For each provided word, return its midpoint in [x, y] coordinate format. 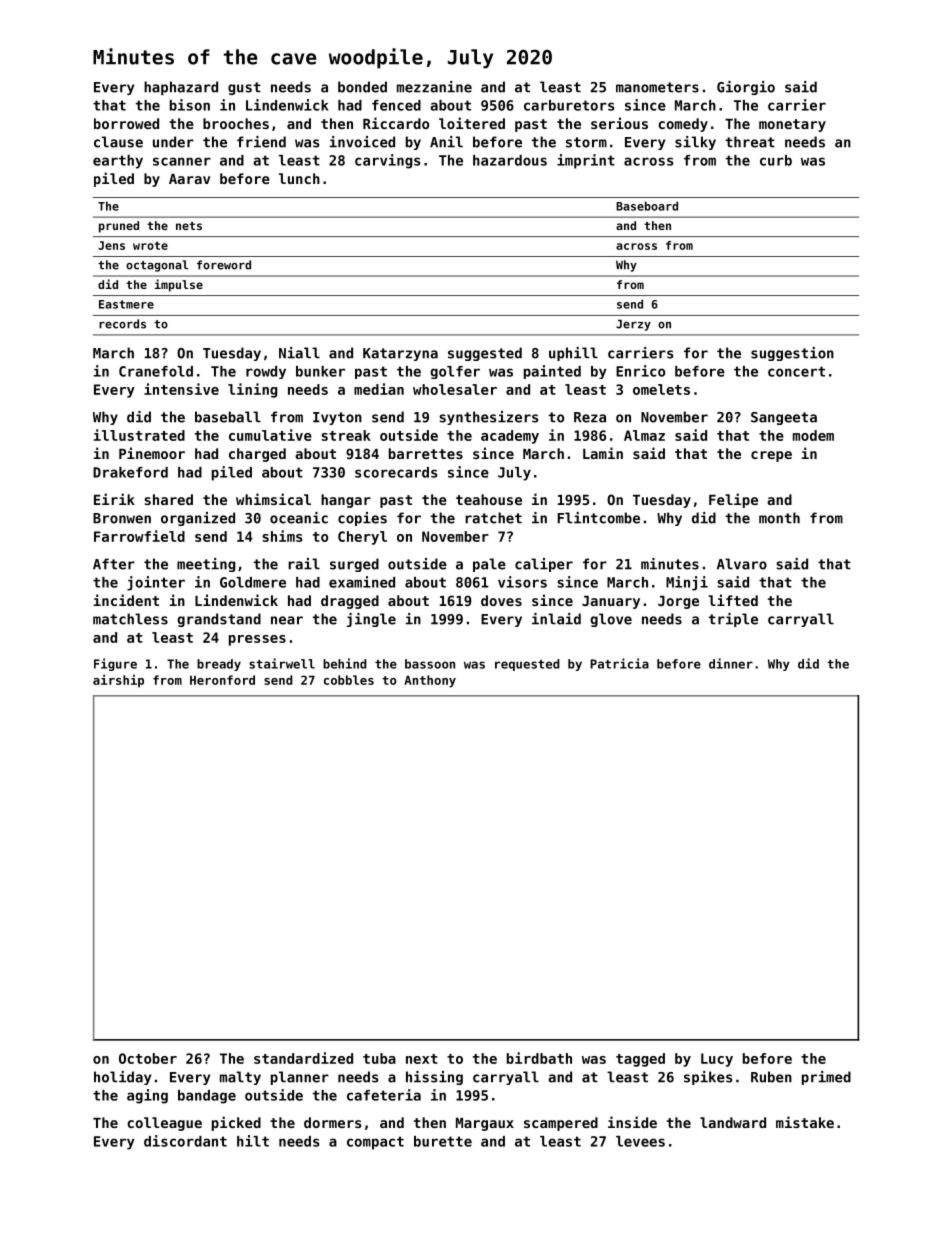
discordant [185, 1141]
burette [443, 1141]
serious [619, 123]
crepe [771, 456]
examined [362, 582]
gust [244, 88]
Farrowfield [139, 536]
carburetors [569, 105]
